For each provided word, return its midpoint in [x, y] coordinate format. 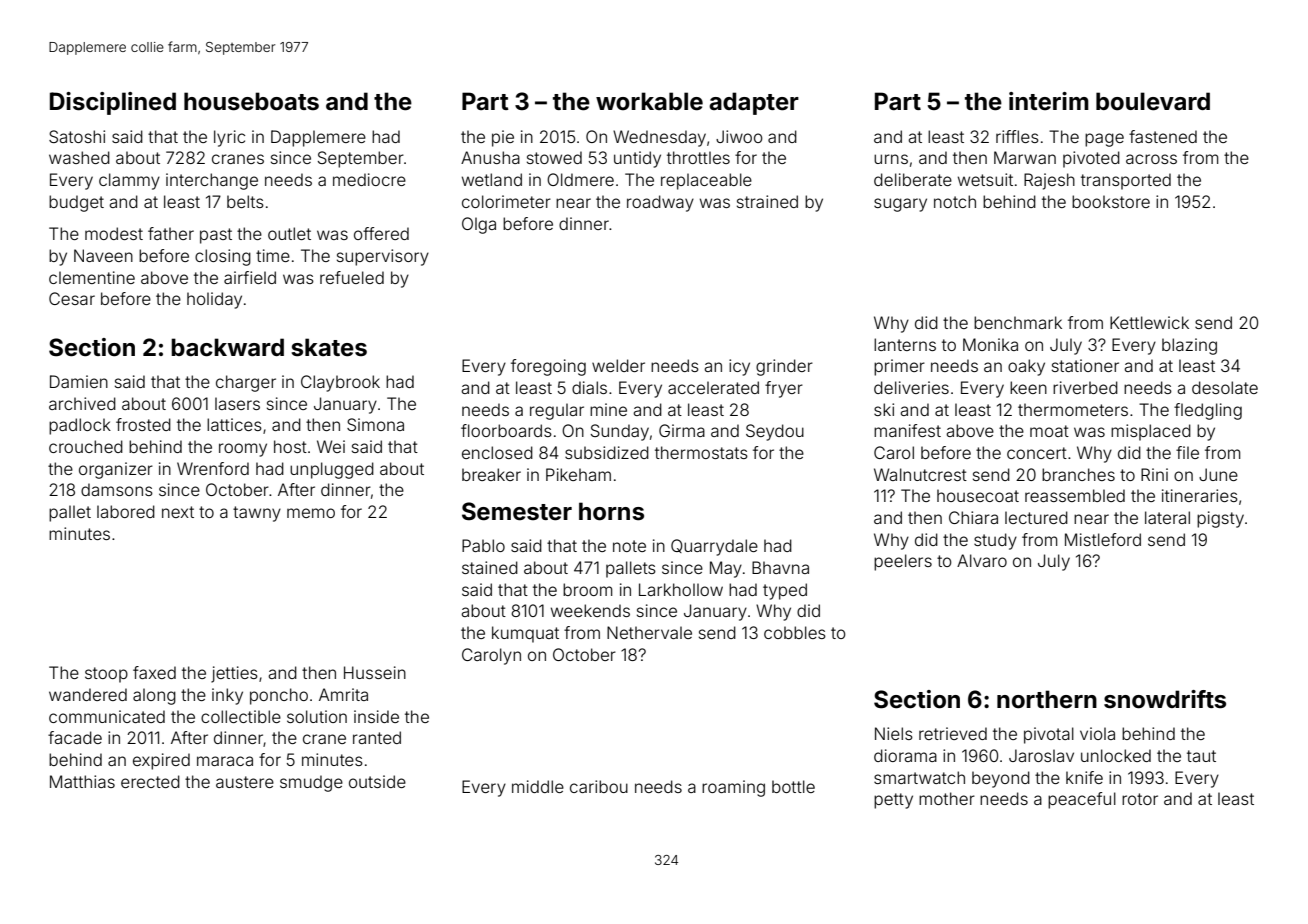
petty [893, 801]
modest [114, 233]
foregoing [548, 367]
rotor [1140, 799]
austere [245, 782]
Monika [990, 344]
